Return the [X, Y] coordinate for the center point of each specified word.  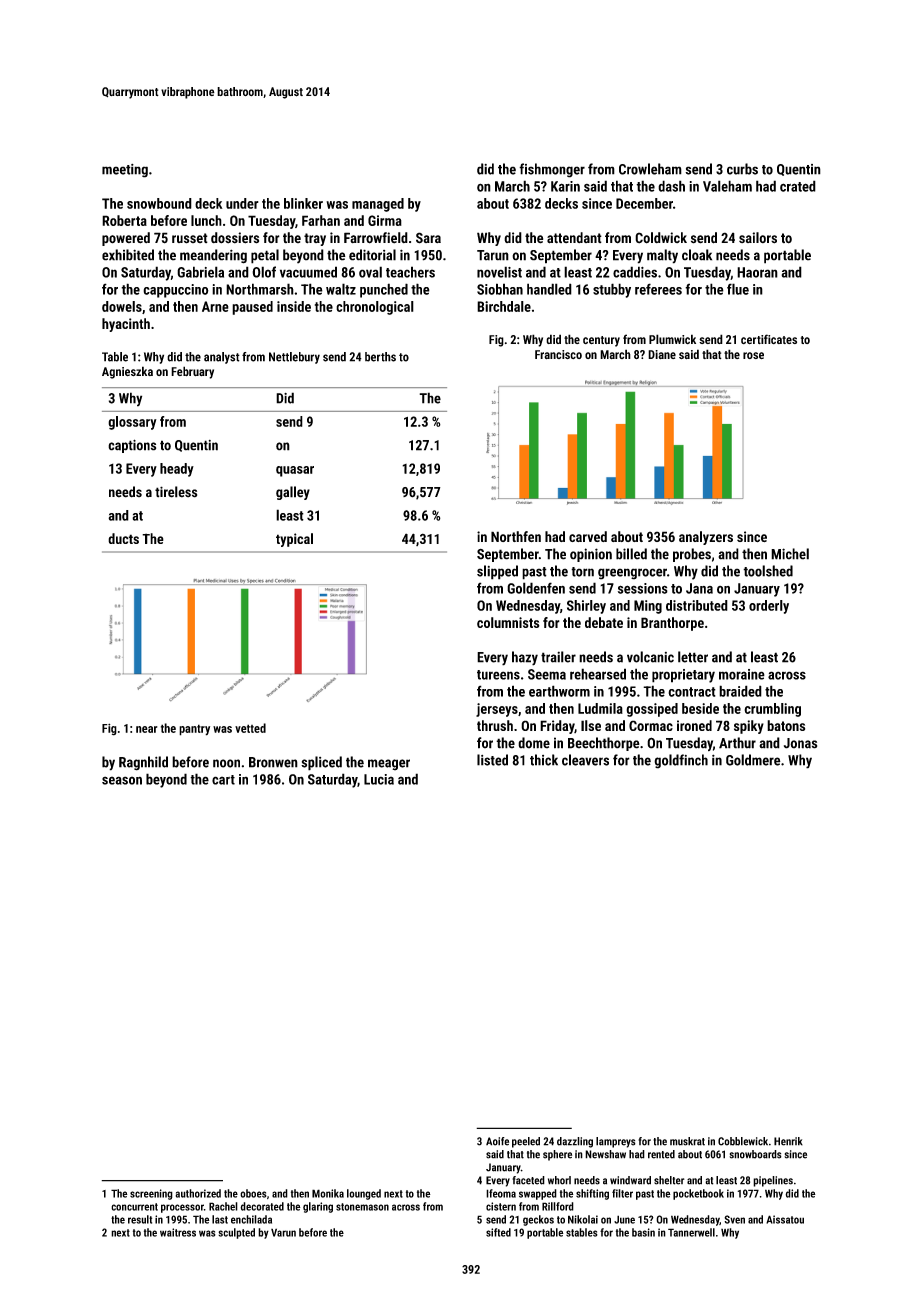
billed [631, 554]
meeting [125, 171]
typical [294, 540]
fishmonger [552, 170]
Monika [328, 1193]
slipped [497, 572]
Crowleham [650, 169]
